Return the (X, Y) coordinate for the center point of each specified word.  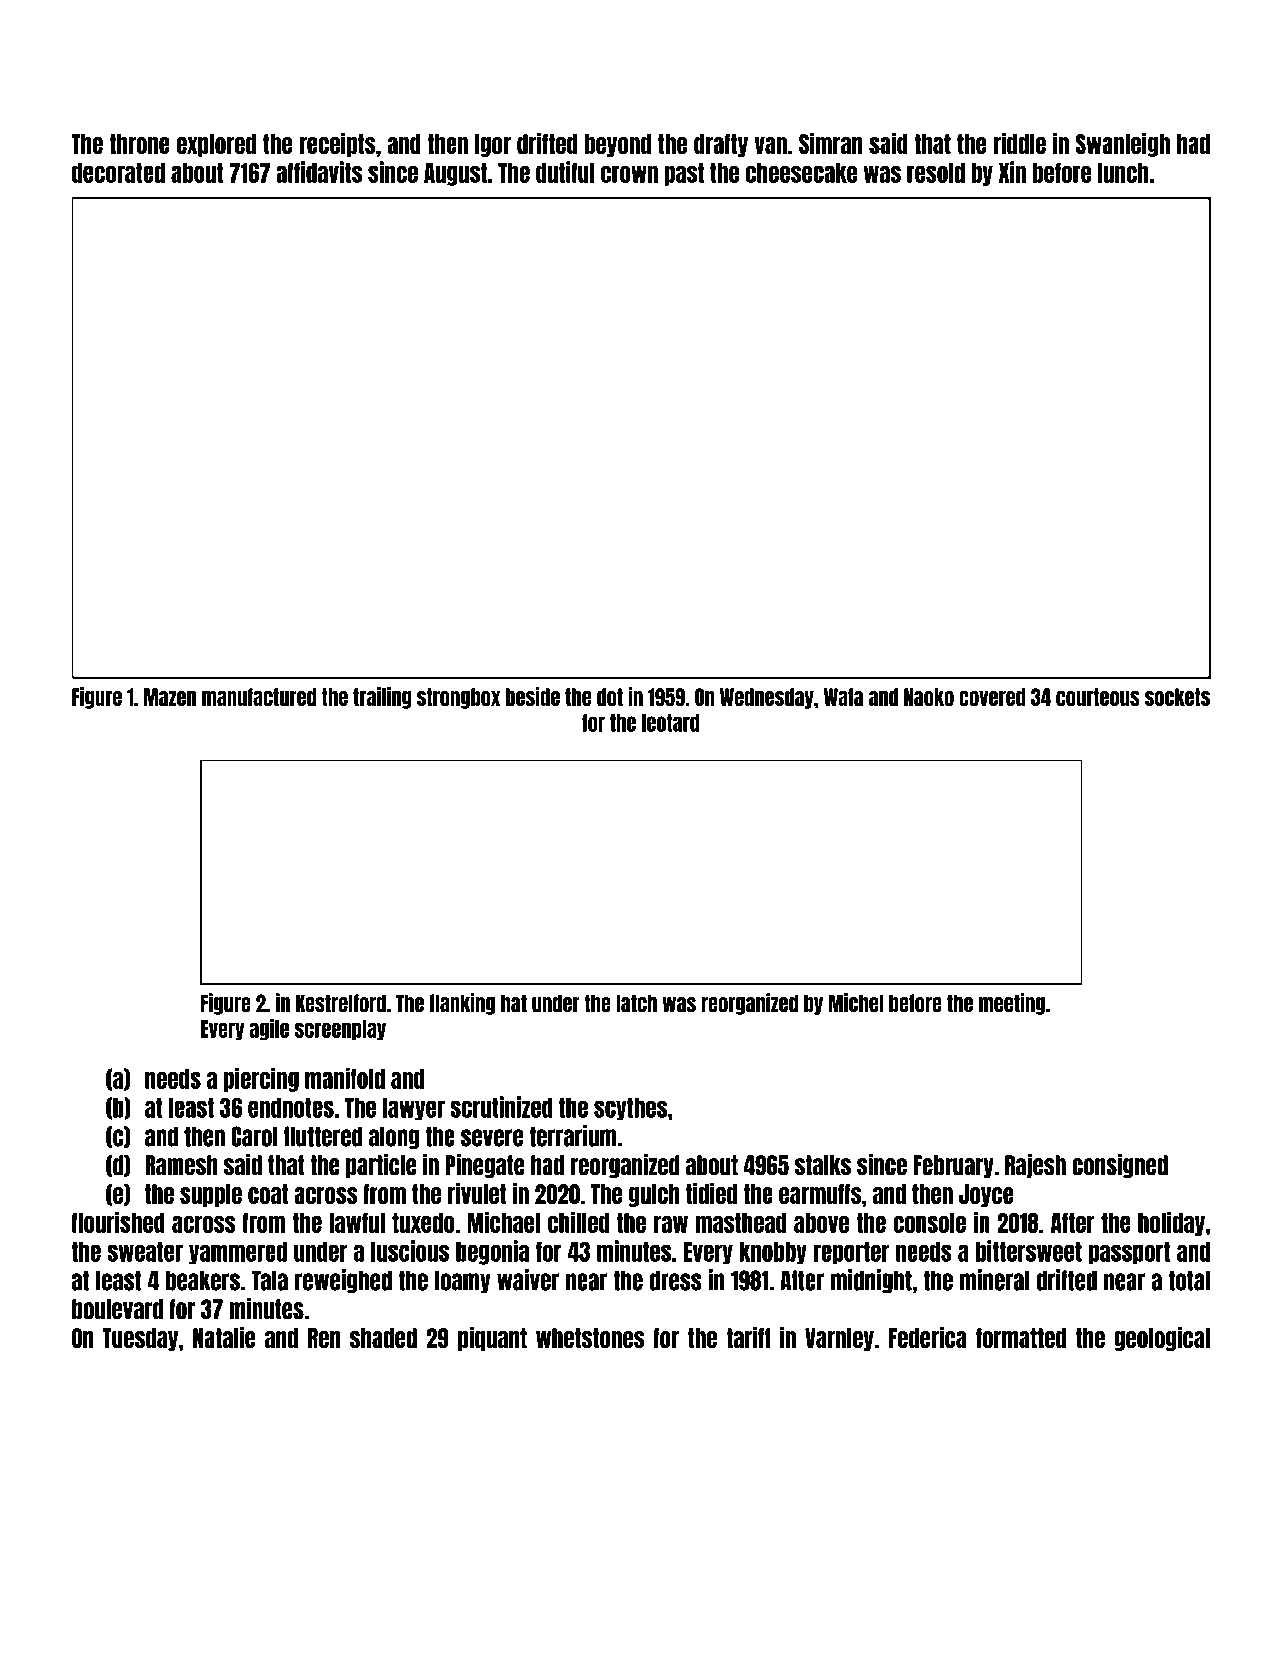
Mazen (170, 697)
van (770, 145)
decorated (118, 173)
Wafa (843, 697)
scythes (630, 1109)
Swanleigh (1123, 144)
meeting (1012, 1004)
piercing (261, 1079)
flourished (118, 1222)
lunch (1123, 172)
